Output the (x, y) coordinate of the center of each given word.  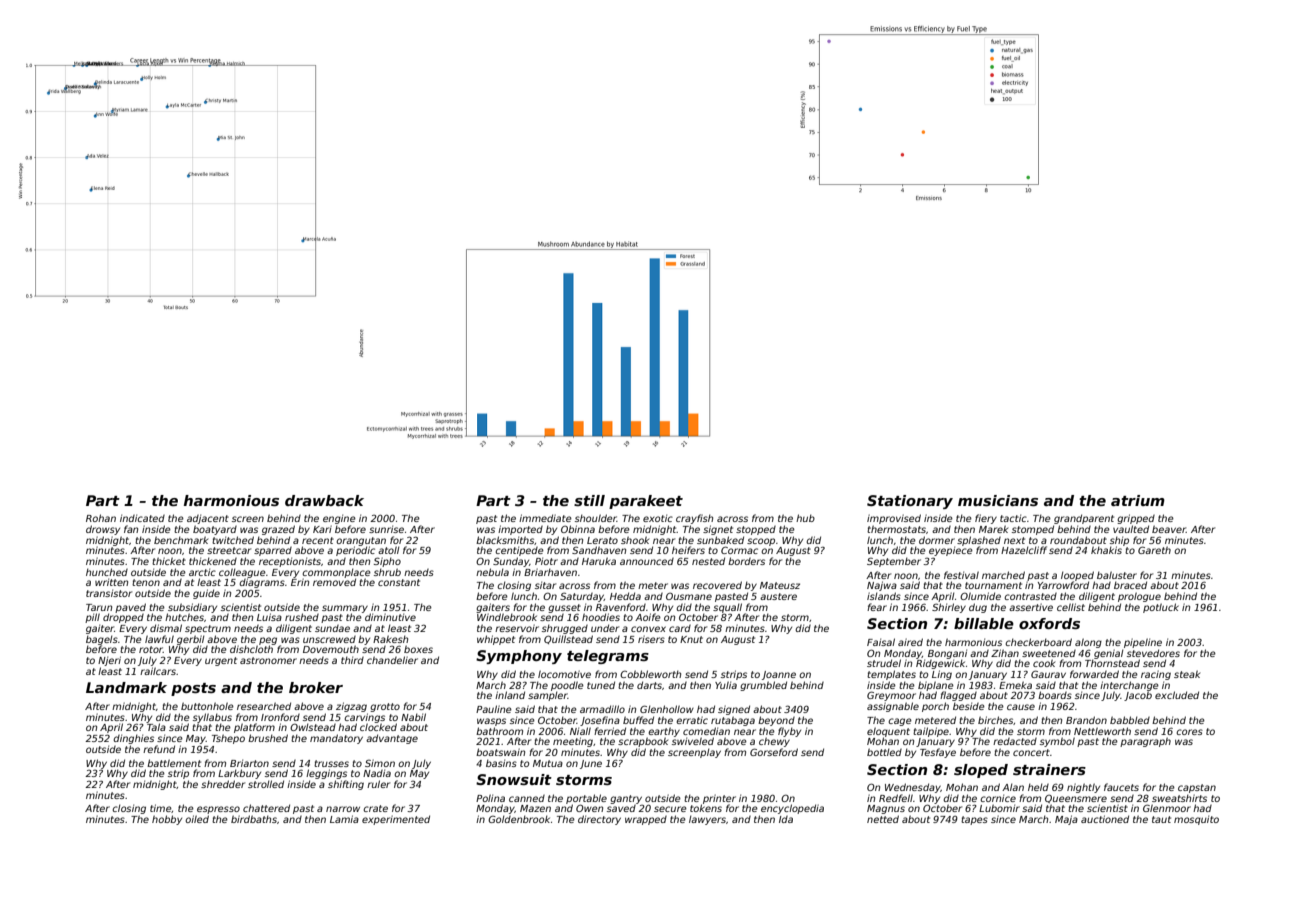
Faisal (881, 642)
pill (92, 618)
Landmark (126, 687)
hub (805, 518)
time (160, 808)
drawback (324, 500)
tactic (1013, 518)
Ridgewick (940, 664)
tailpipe (931, 732)
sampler (548, 696)
